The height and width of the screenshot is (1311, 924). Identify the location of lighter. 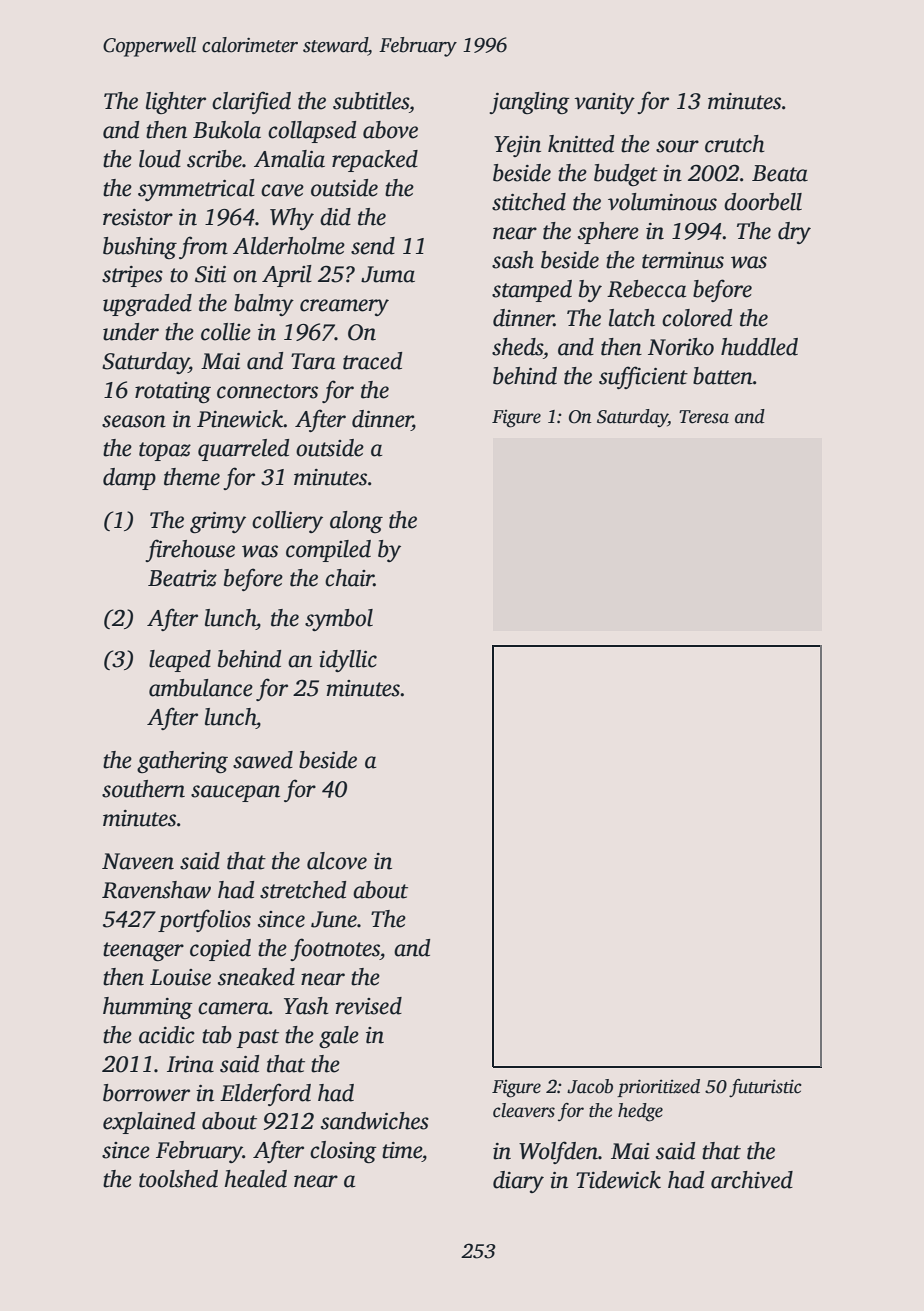
(176, 103).
